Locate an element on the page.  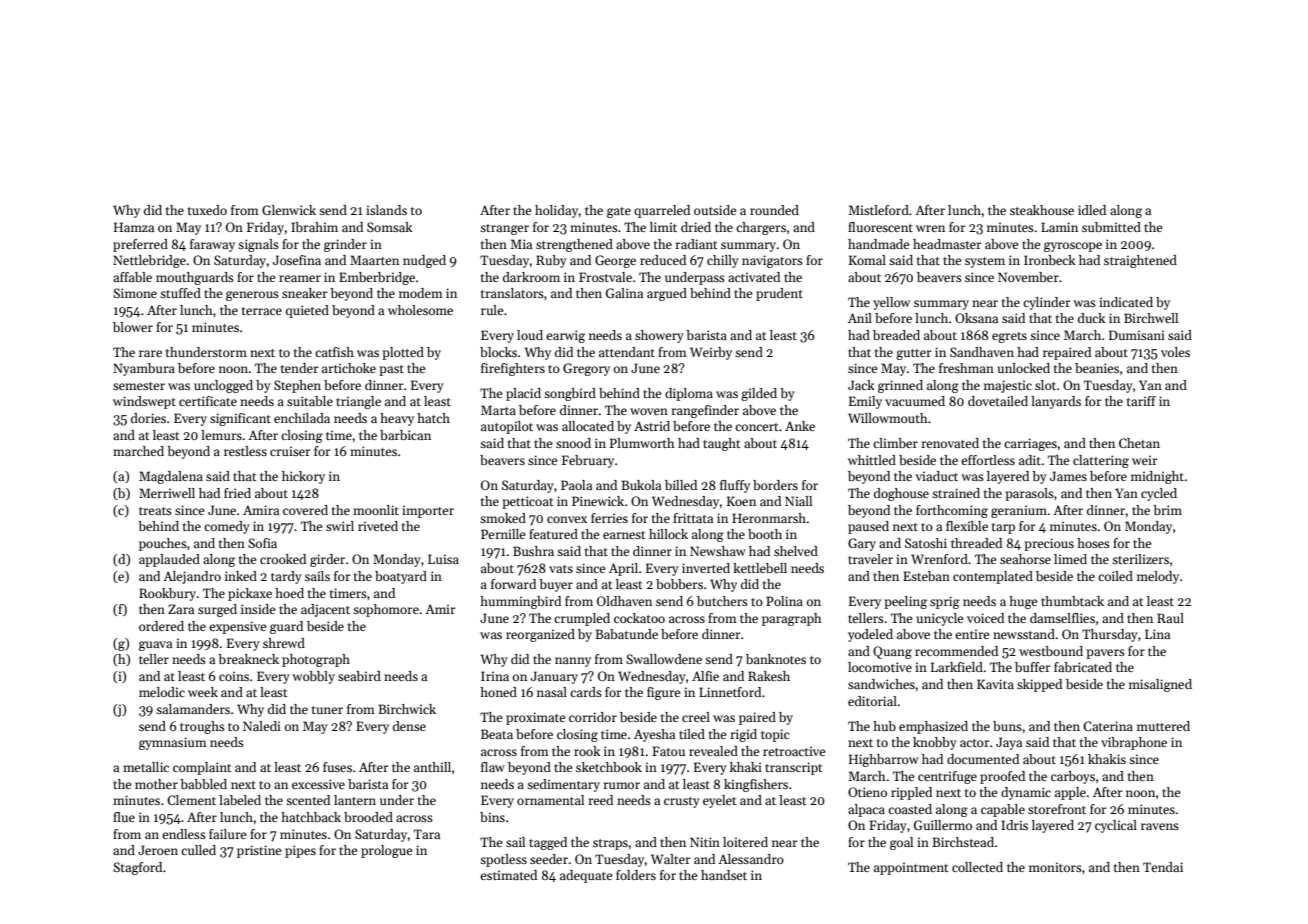
handset is located at coordinates (724, 875).
